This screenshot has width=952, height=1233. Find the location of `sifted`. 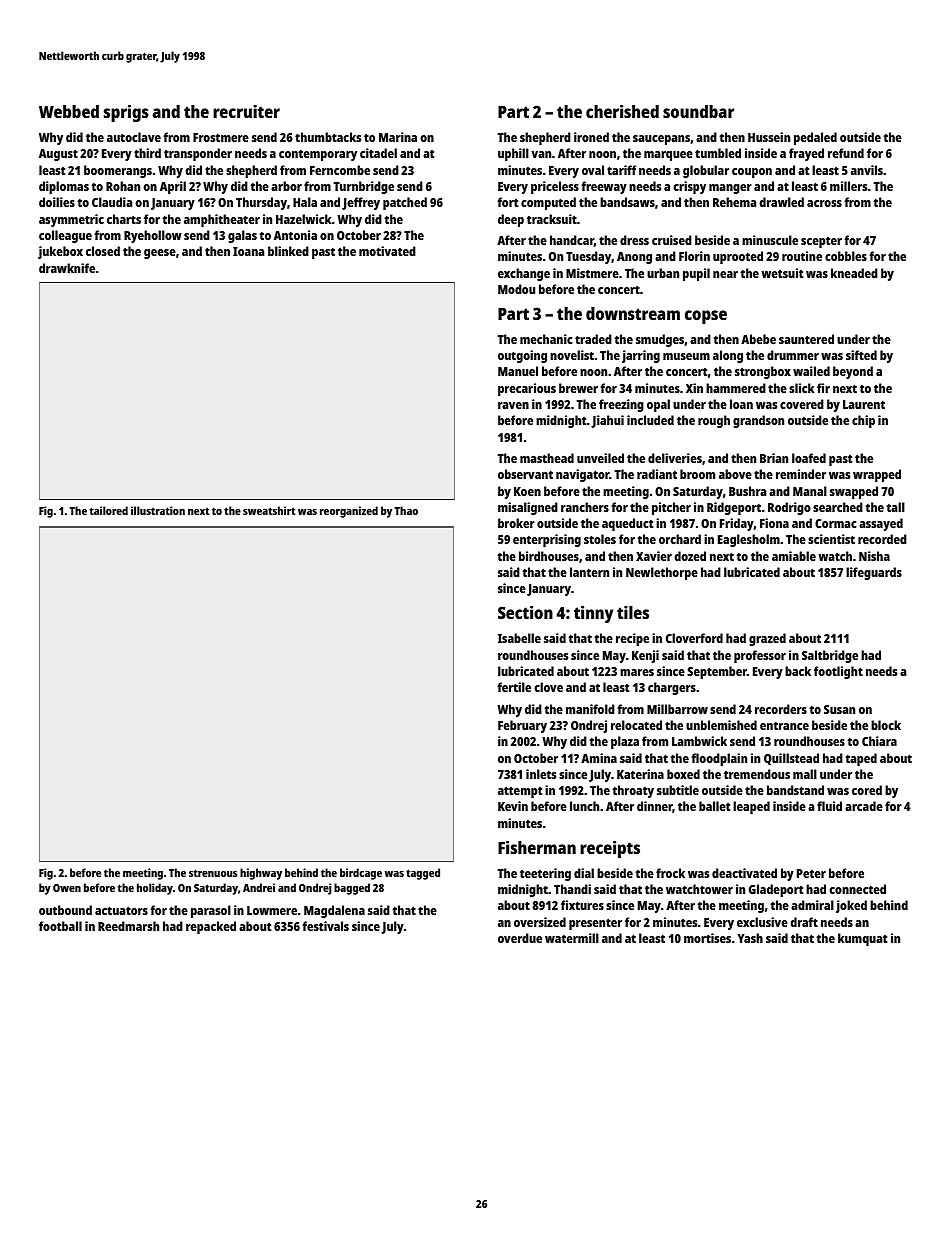

sifted is located at coordinates (861, 355).
